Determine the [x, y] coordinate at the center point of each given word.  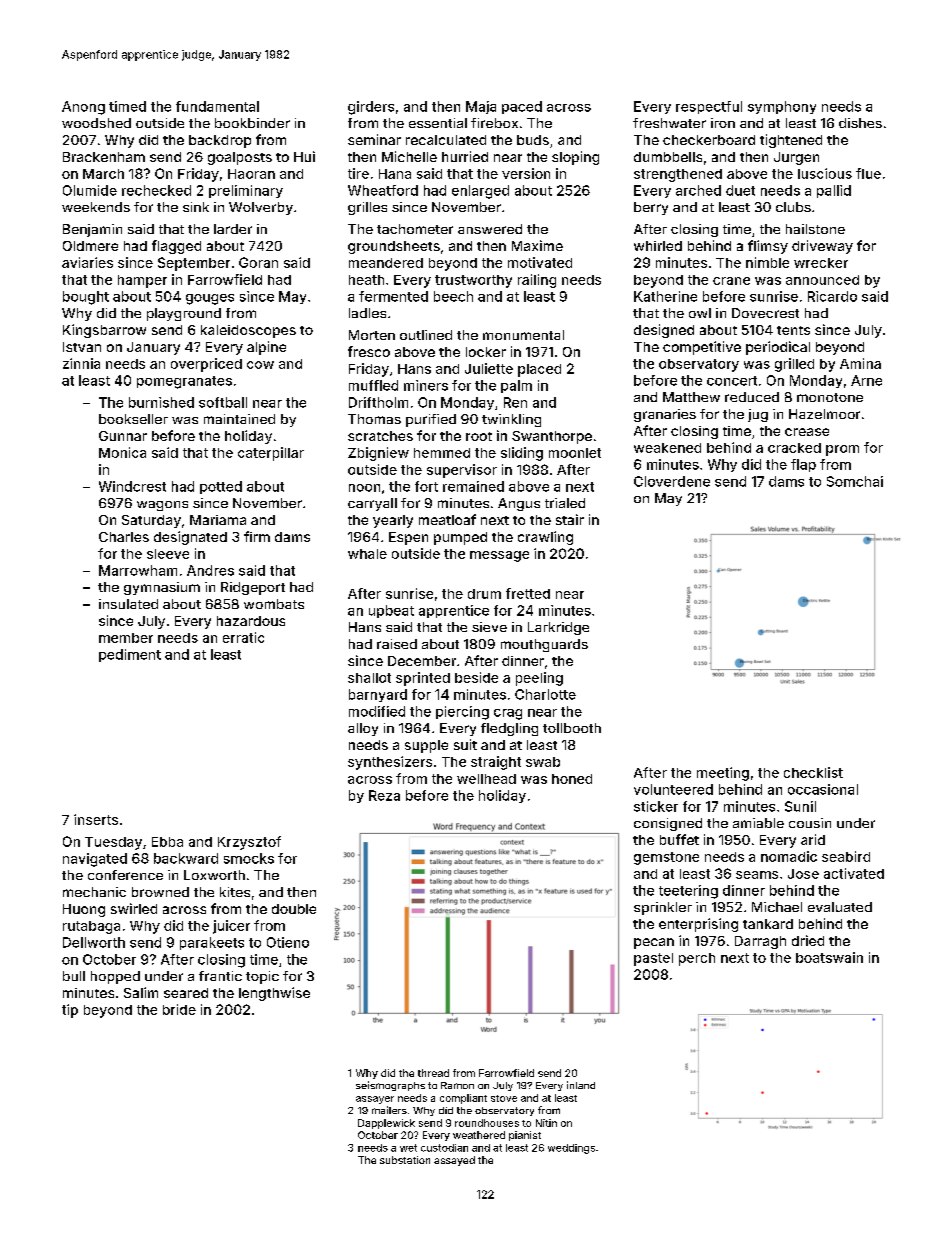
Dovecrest [765, 313]
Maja [481, 107]
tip [70, 1011]
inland [581, 1085]
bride [179, 1009]
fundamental [217, 106]
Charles [124, 537]
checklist [813, 772]
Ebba [167, 842]
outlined [426, 335]
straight [496, 763]
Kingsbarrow [104, 331]
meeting [723, 774]
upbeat [391, 611]
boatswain [829, 957]
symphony [782, 107]
